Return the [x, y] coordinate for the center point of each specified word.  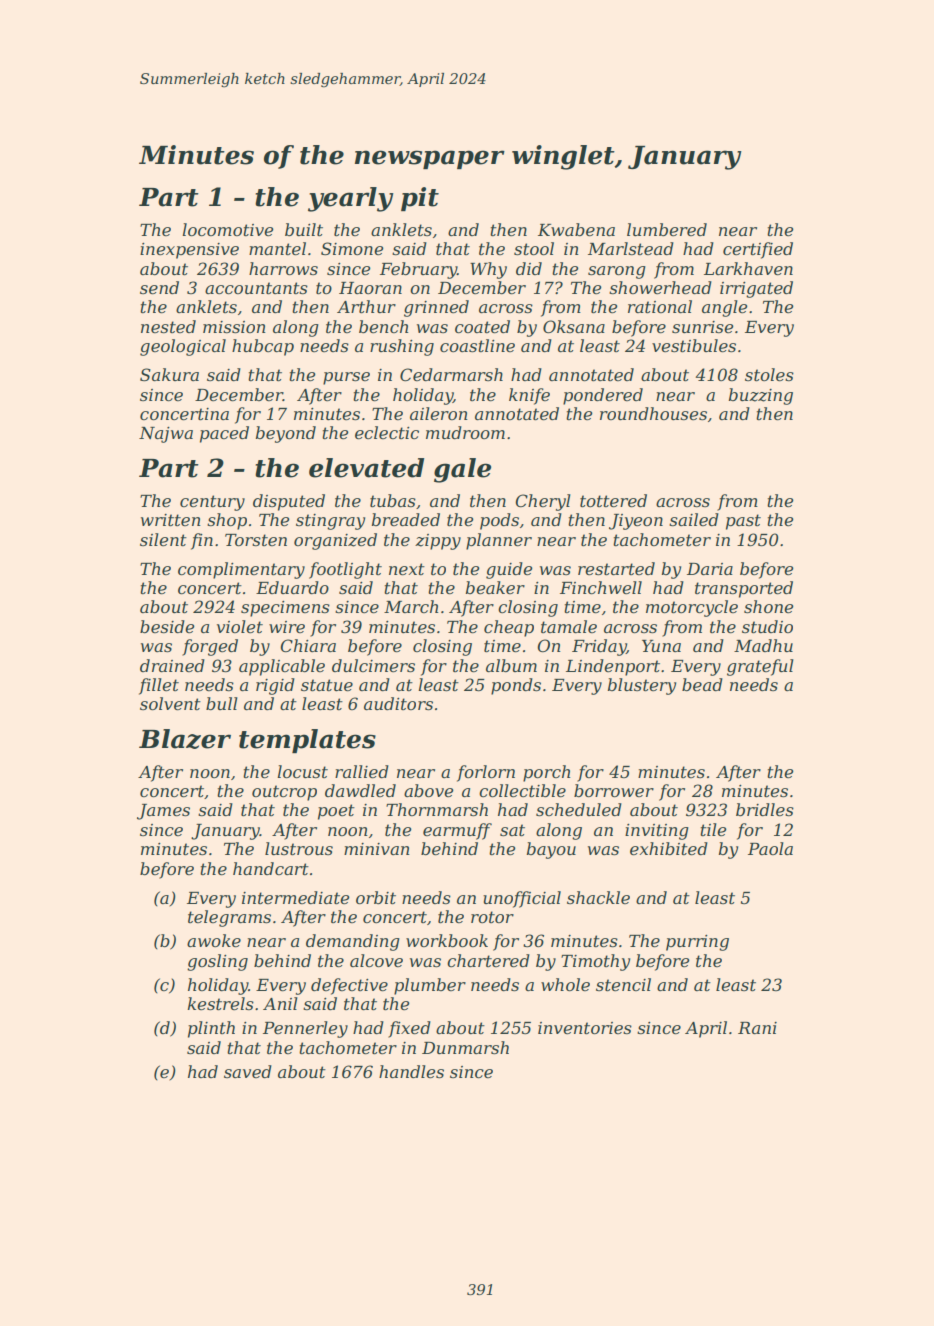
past [743, 522]
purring [697, 943]
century [212, 503]
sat [512, 830]
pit [420, 199]
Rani [757, 1028]
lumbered [667, 229]
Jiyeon [636, 522]
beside [167, 626]
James [163, 812]
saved [248, 1071]
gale [462, 470]
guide [509, 570]
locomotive [228, 229]
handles [411, 1071]
